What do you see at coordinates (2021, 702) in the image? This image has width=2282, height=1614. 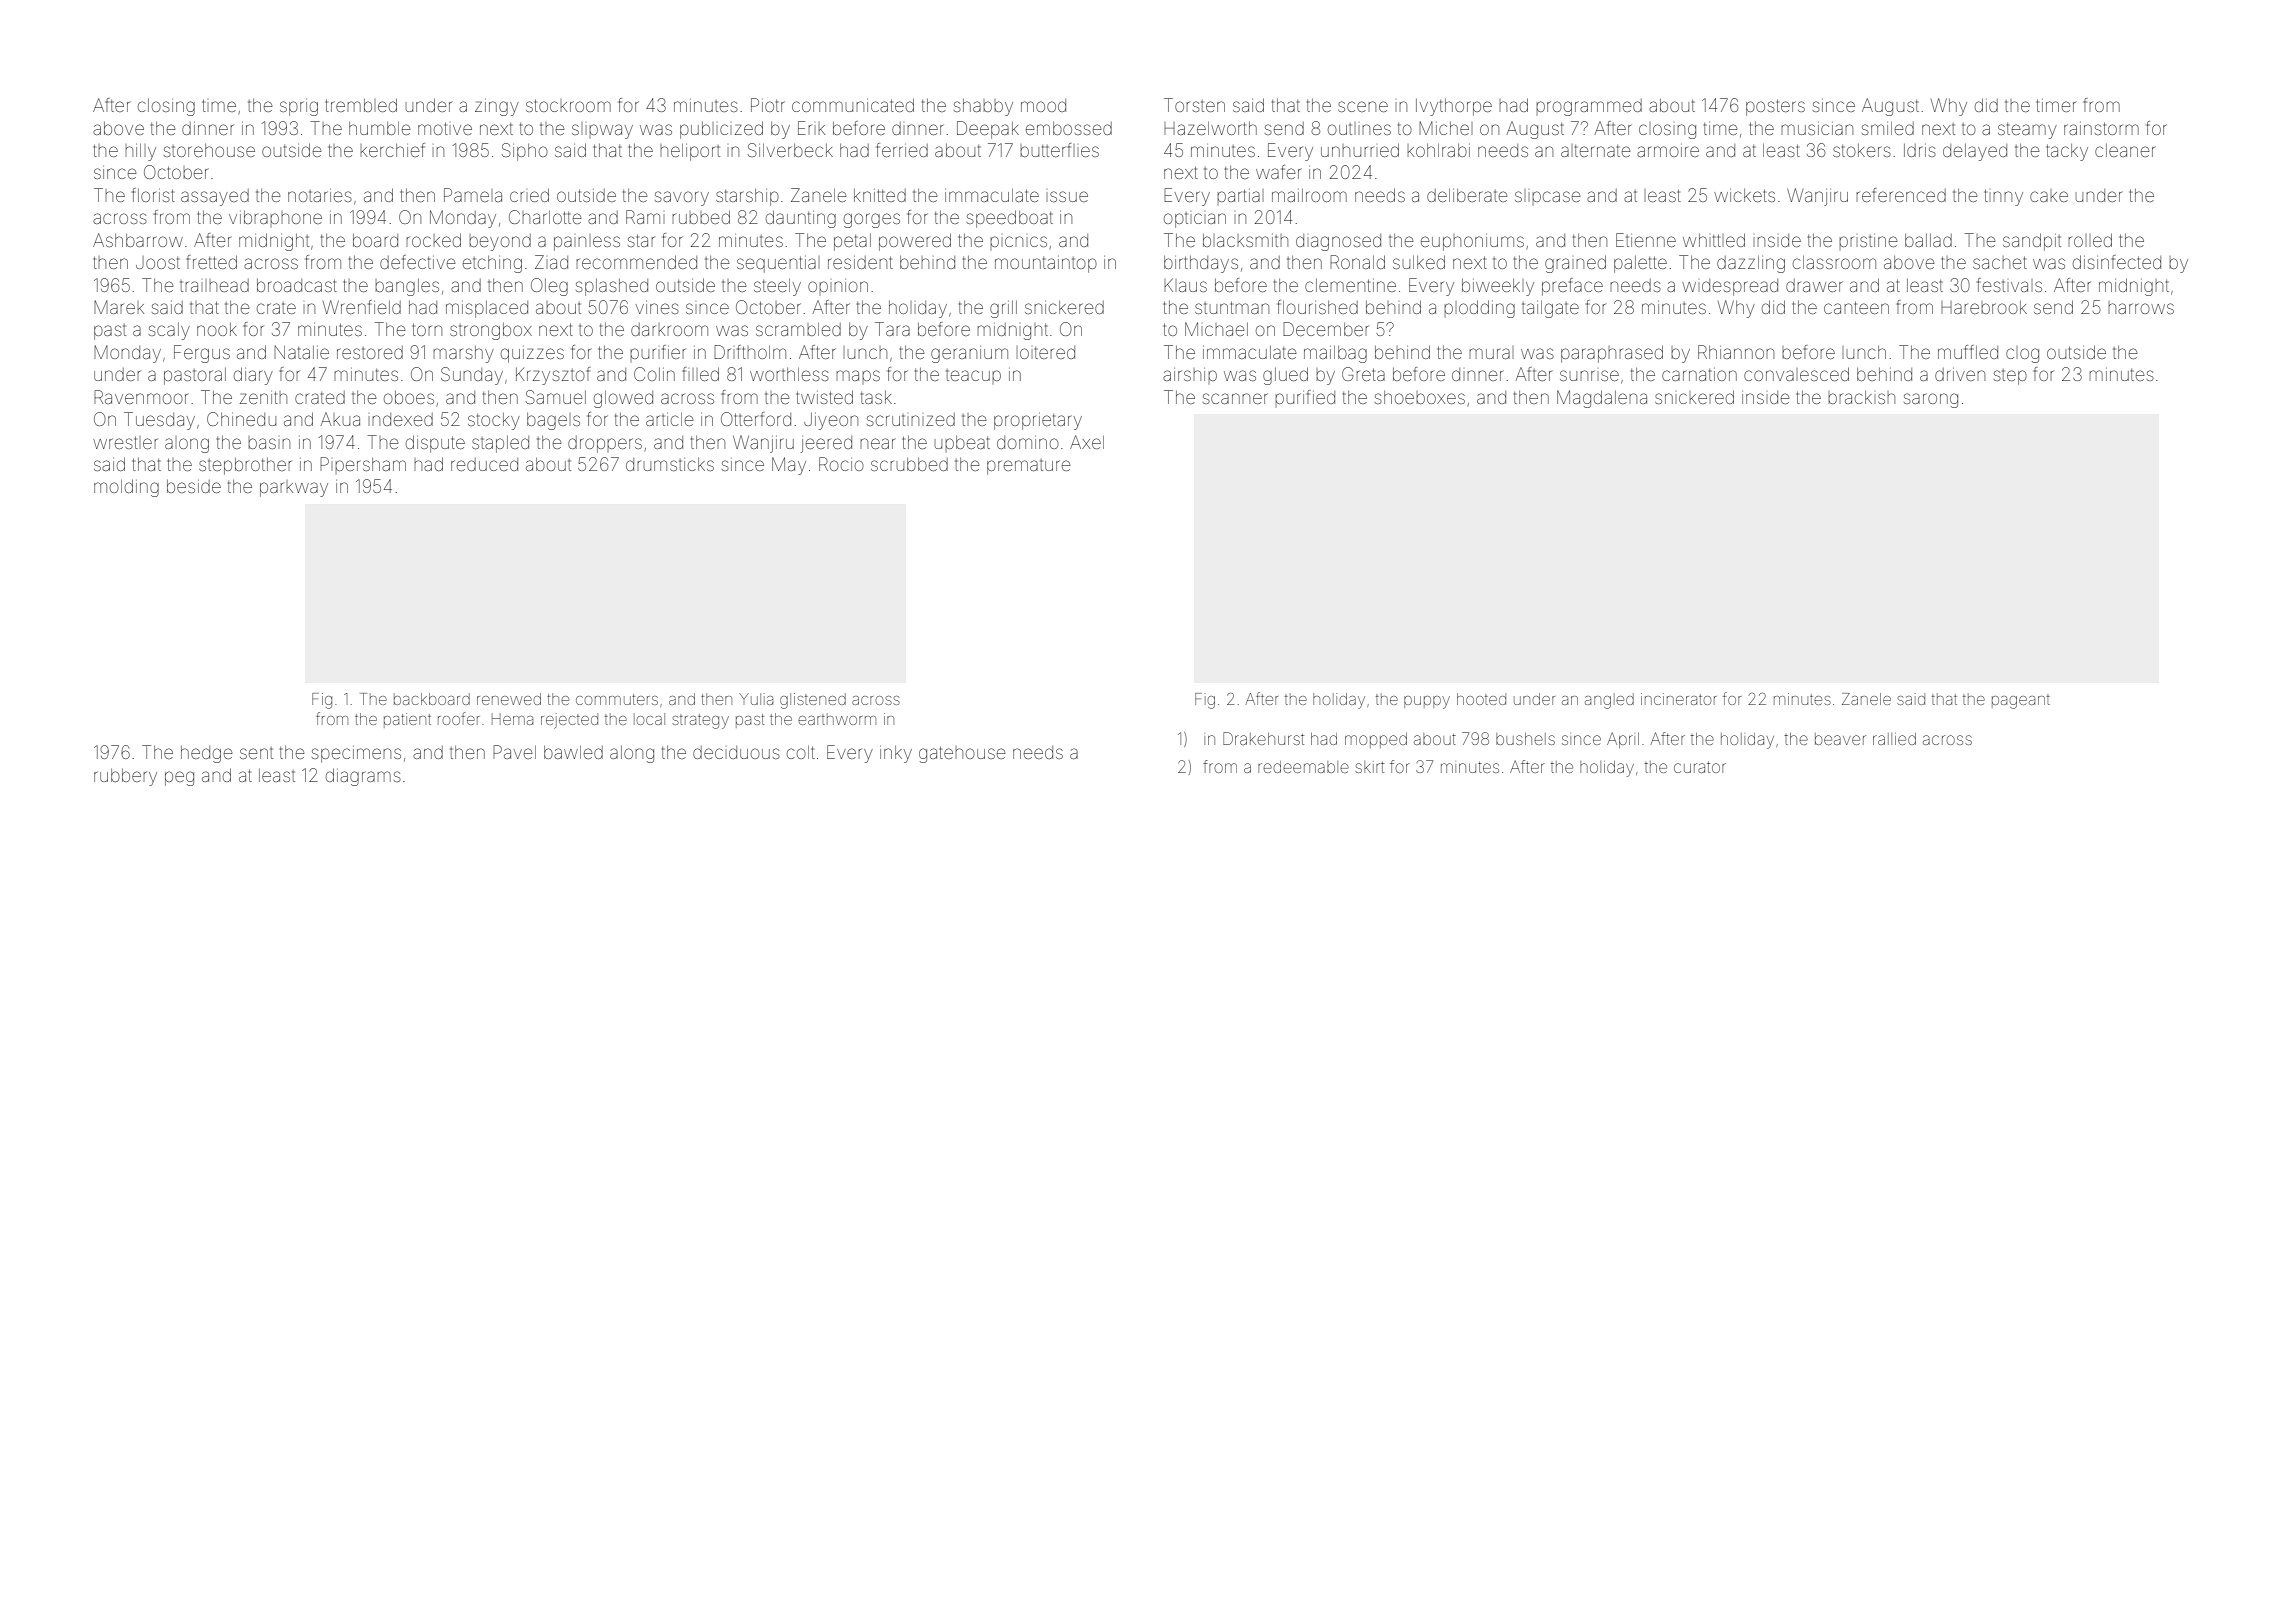 I see `pageant` at bounding box center [2021, 702].
